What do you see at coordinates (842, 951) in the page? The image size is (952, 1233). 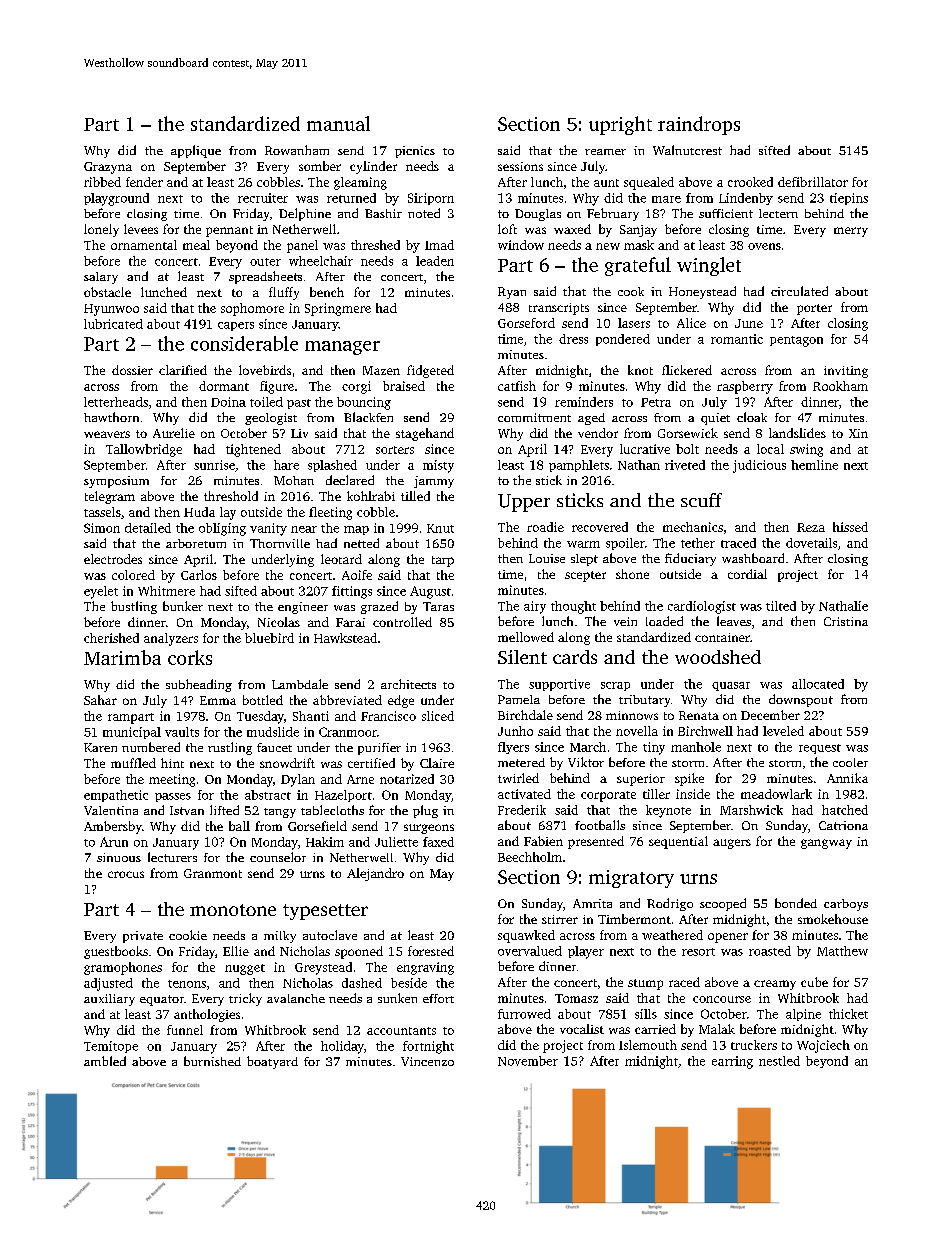 I see `Matthew` at bounding box center [842, 951].
